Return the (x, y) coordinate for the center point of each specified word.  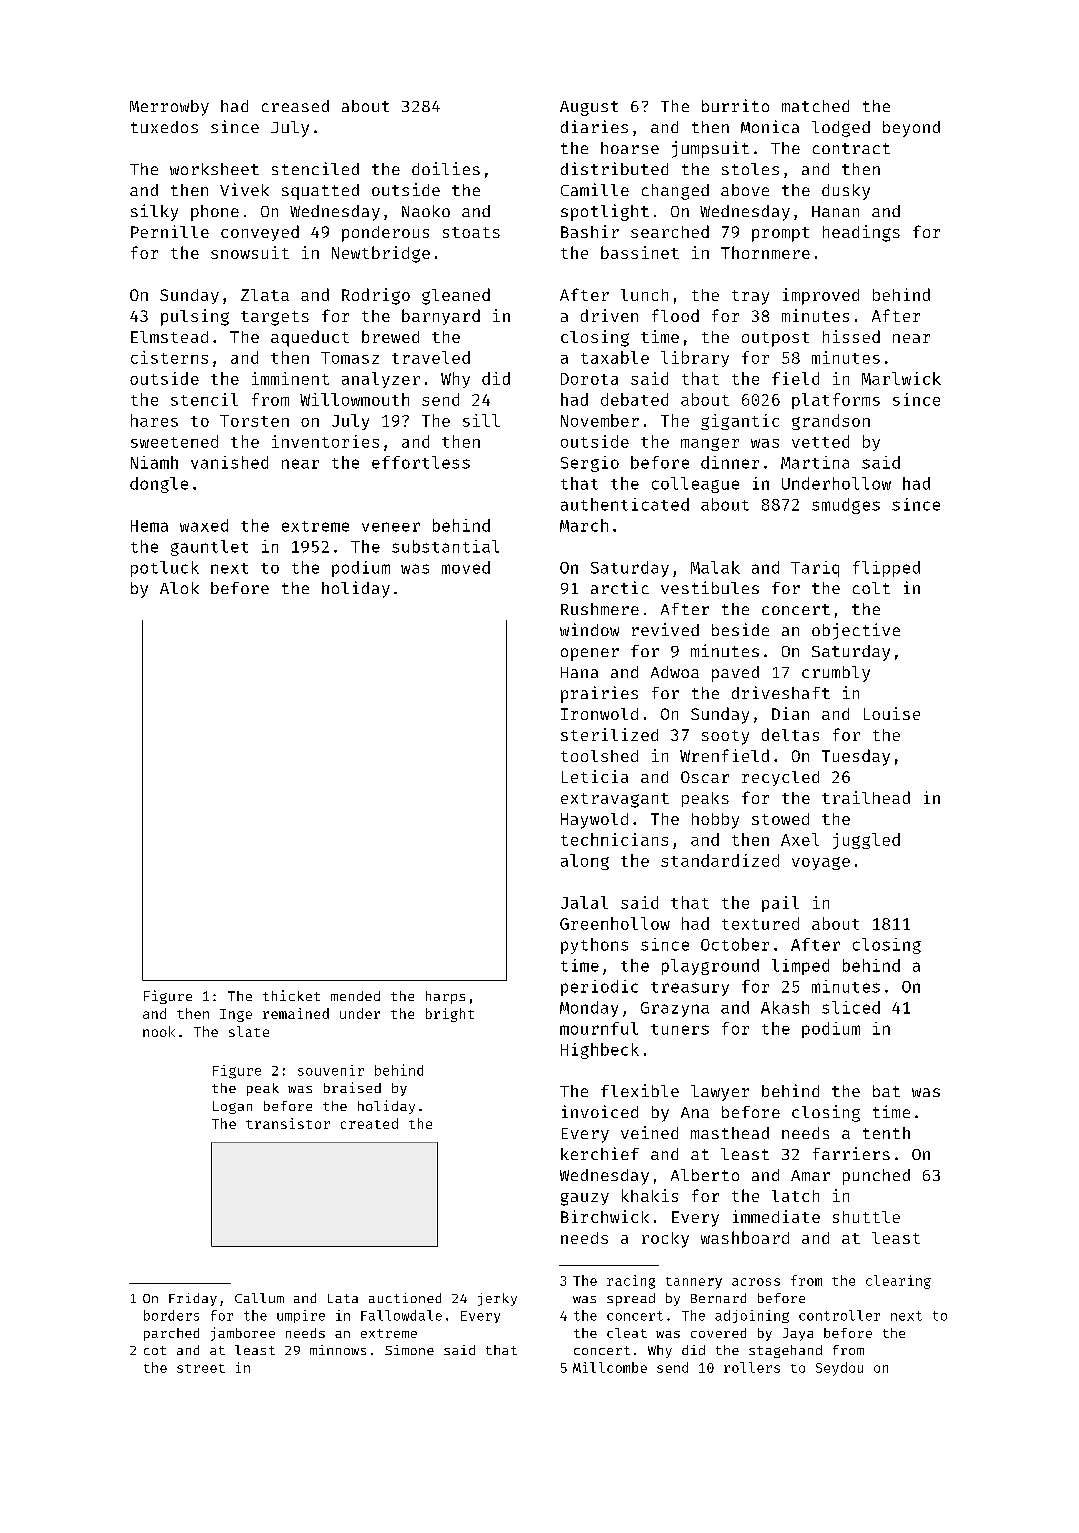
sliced (851, 1007)
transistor (288, 1123)
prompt (780, 234)
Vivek (244, 189)
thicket (291, 995)
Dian (790, 713)
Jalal (584, 902)
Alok (179, 588)
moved (466, 567)
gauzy (585, 1199)
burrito (735, 105)
